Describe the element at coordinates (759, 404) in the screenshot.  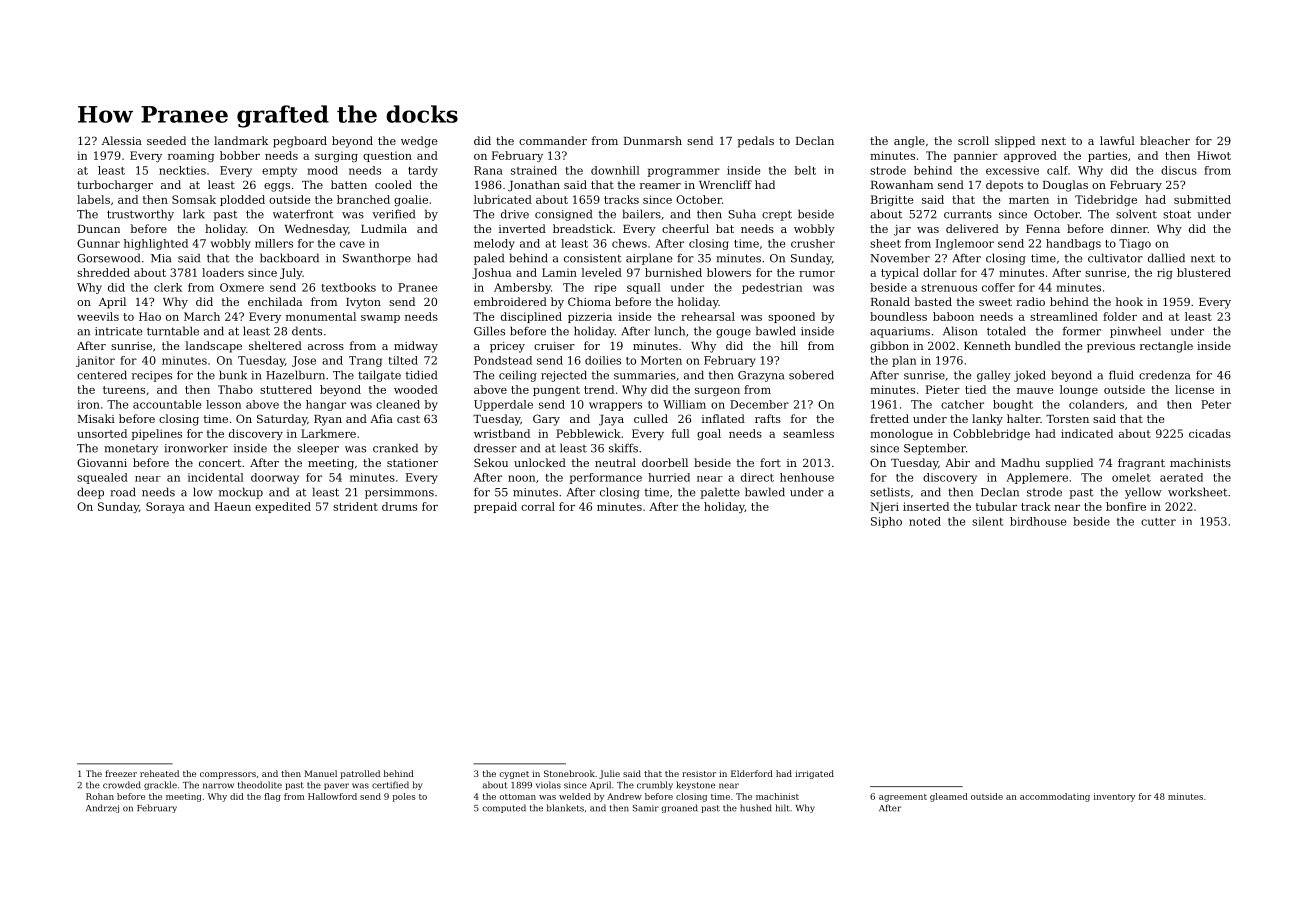
I see `December` at that location.
